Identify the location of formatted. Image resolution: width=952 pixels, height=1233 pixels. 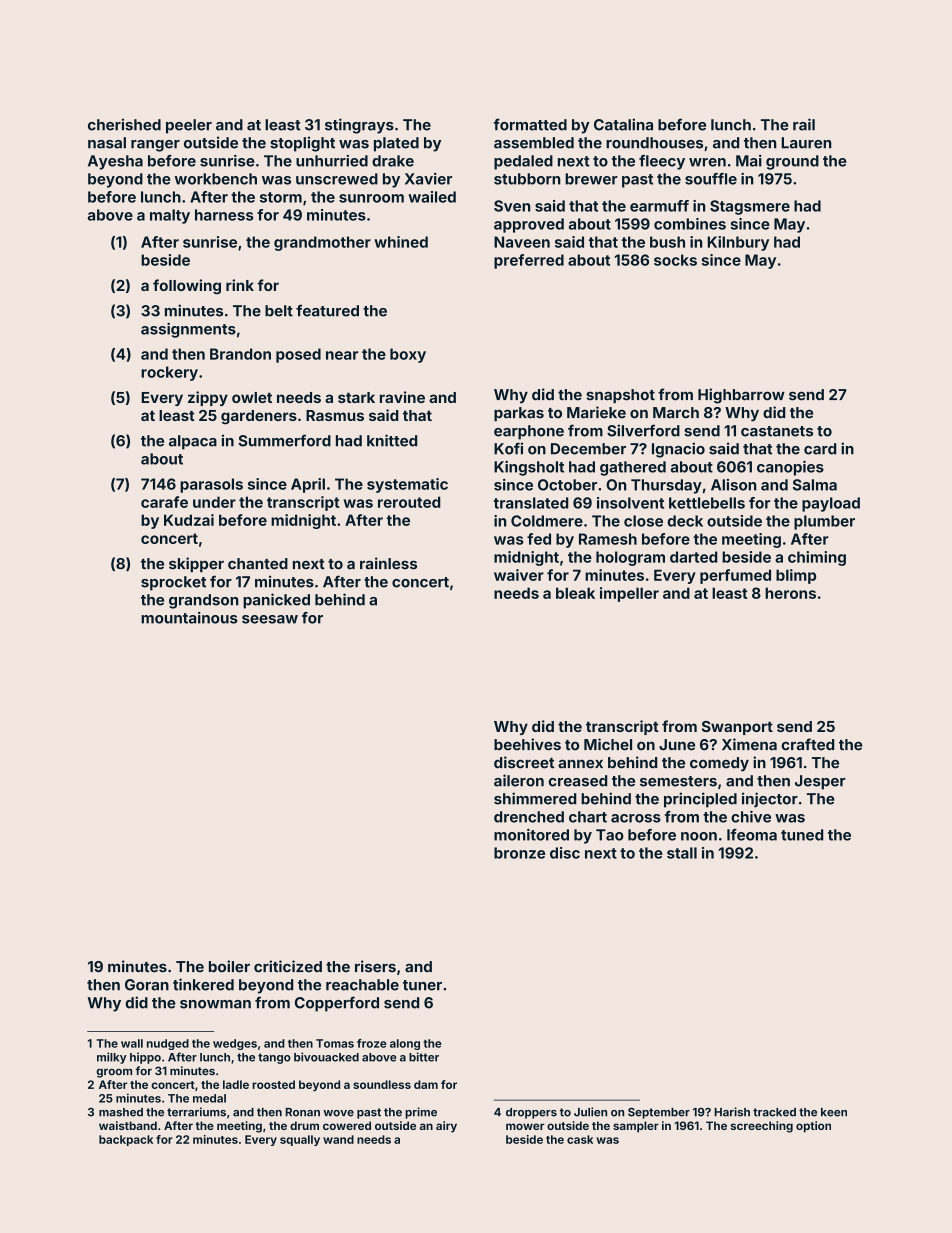
(530, 124).
